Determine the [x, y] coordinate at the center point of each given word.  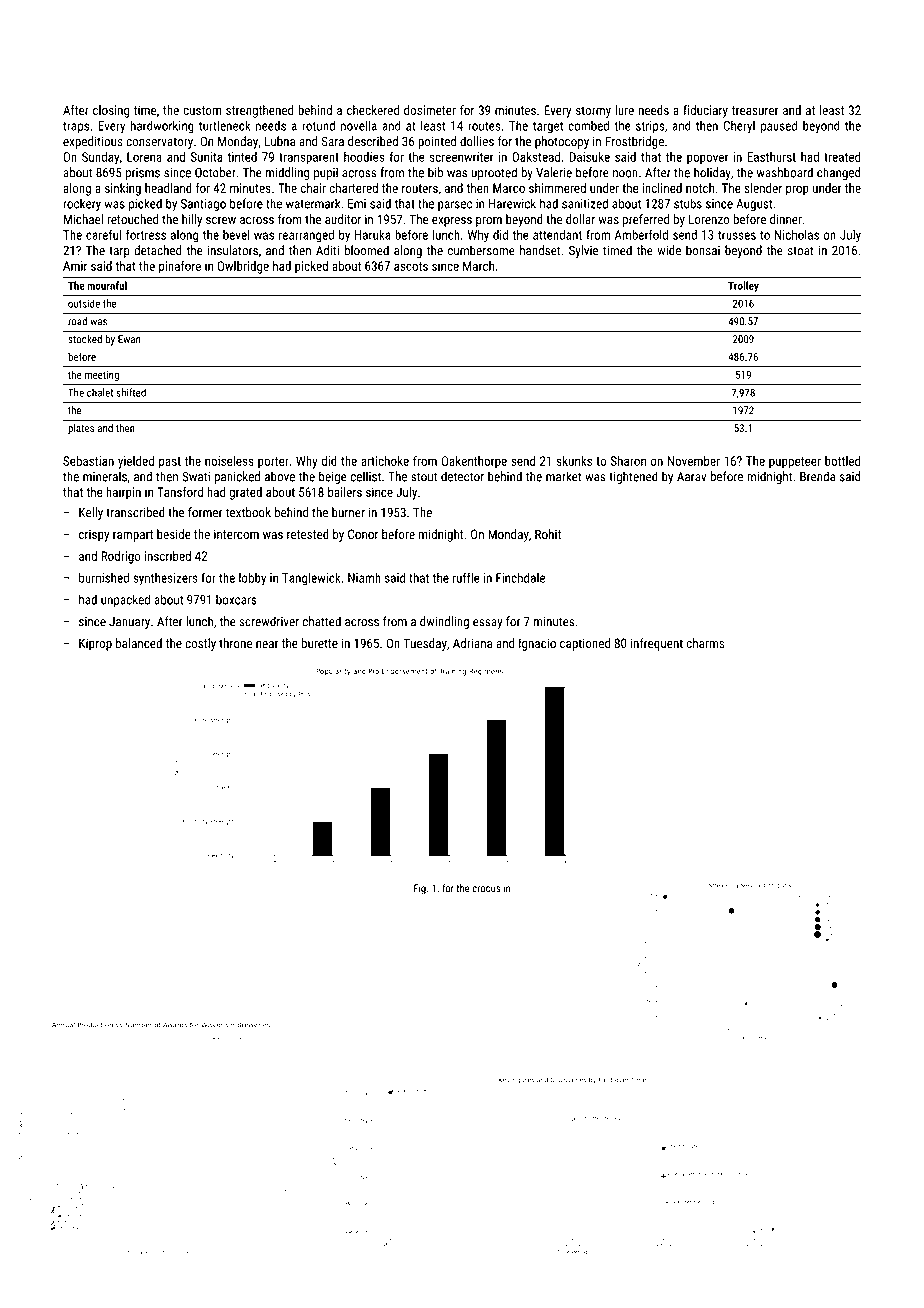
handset [540, 250]
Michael [83, 219]
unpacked [125, 600]
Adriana [472, 643]
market [563, 476]
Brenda [817, 476]
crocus [486, 889]
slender [763, 188]
